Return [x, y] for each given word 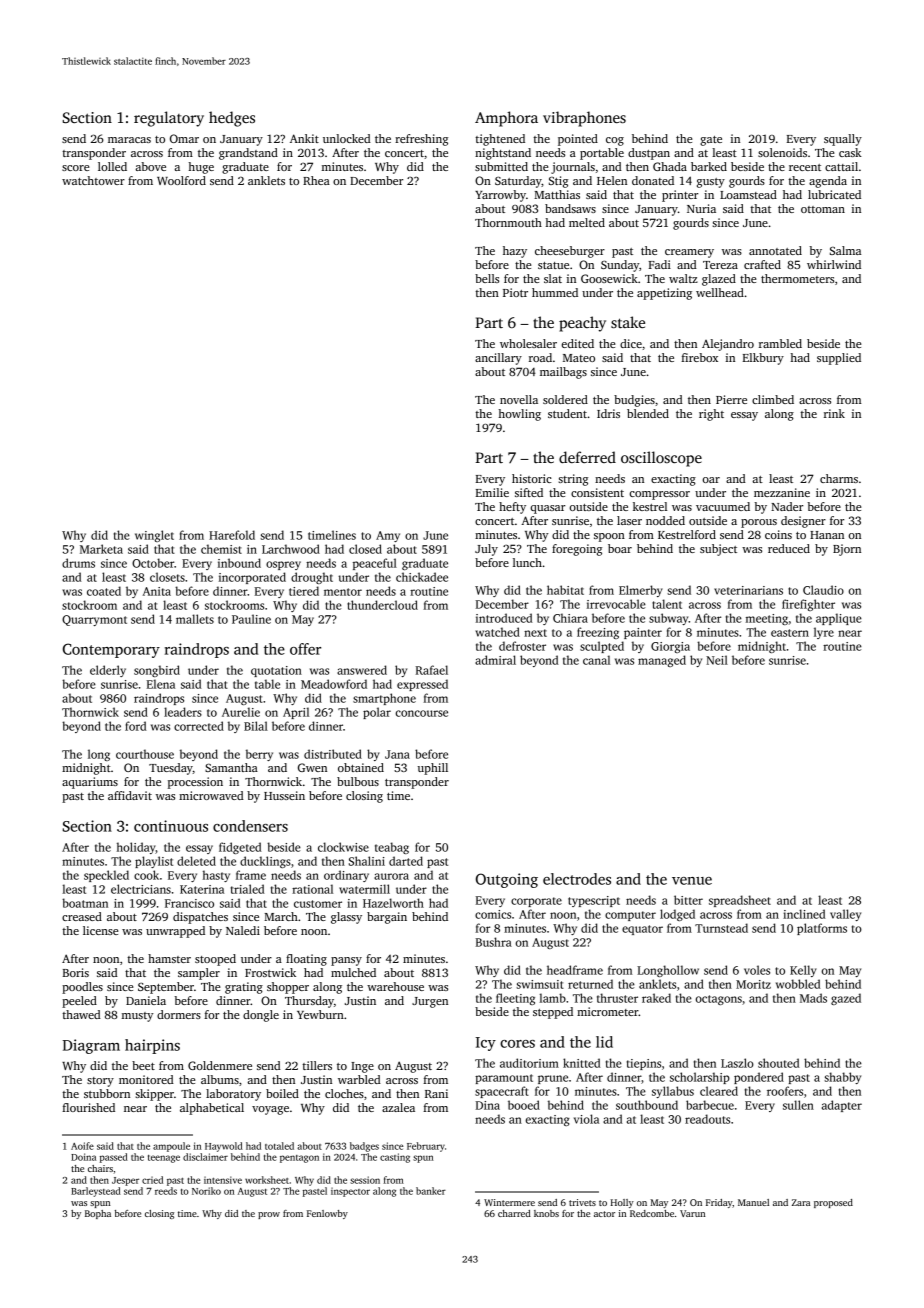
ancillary [498, 359]
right [711, 415]
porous [759, 523]
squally [843, 140]
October [153, 563]
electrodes [577, 879]
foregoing [577, 550]
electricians [141, 889]
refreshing [421, 140]
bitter [688, 900]
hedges [232, 119]
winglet [154, 536]
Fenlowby [327, 1214]
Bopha [98, 1214]
